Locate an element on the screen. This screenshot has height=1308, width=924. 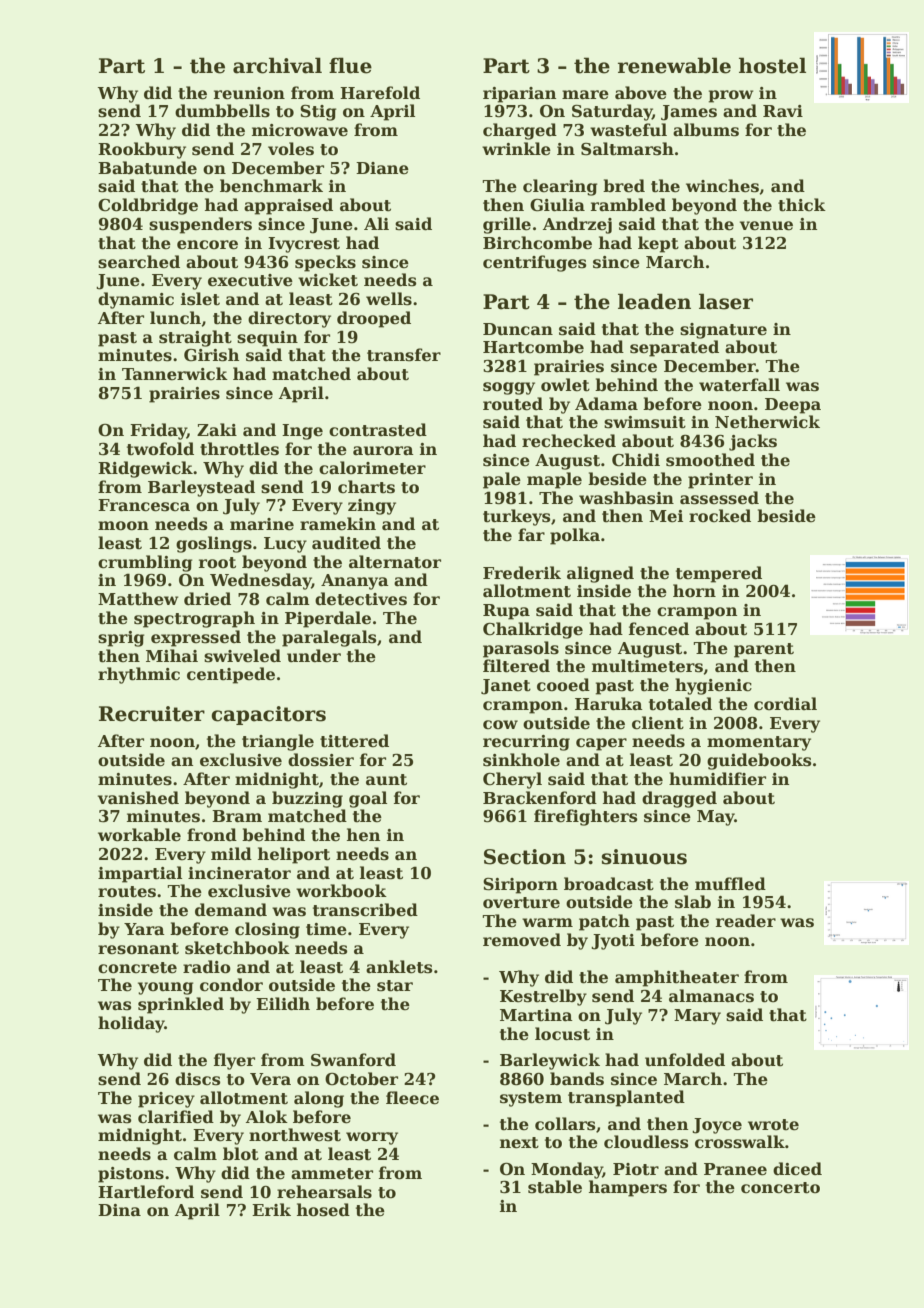
routed is located at coordinates (513, 404).
